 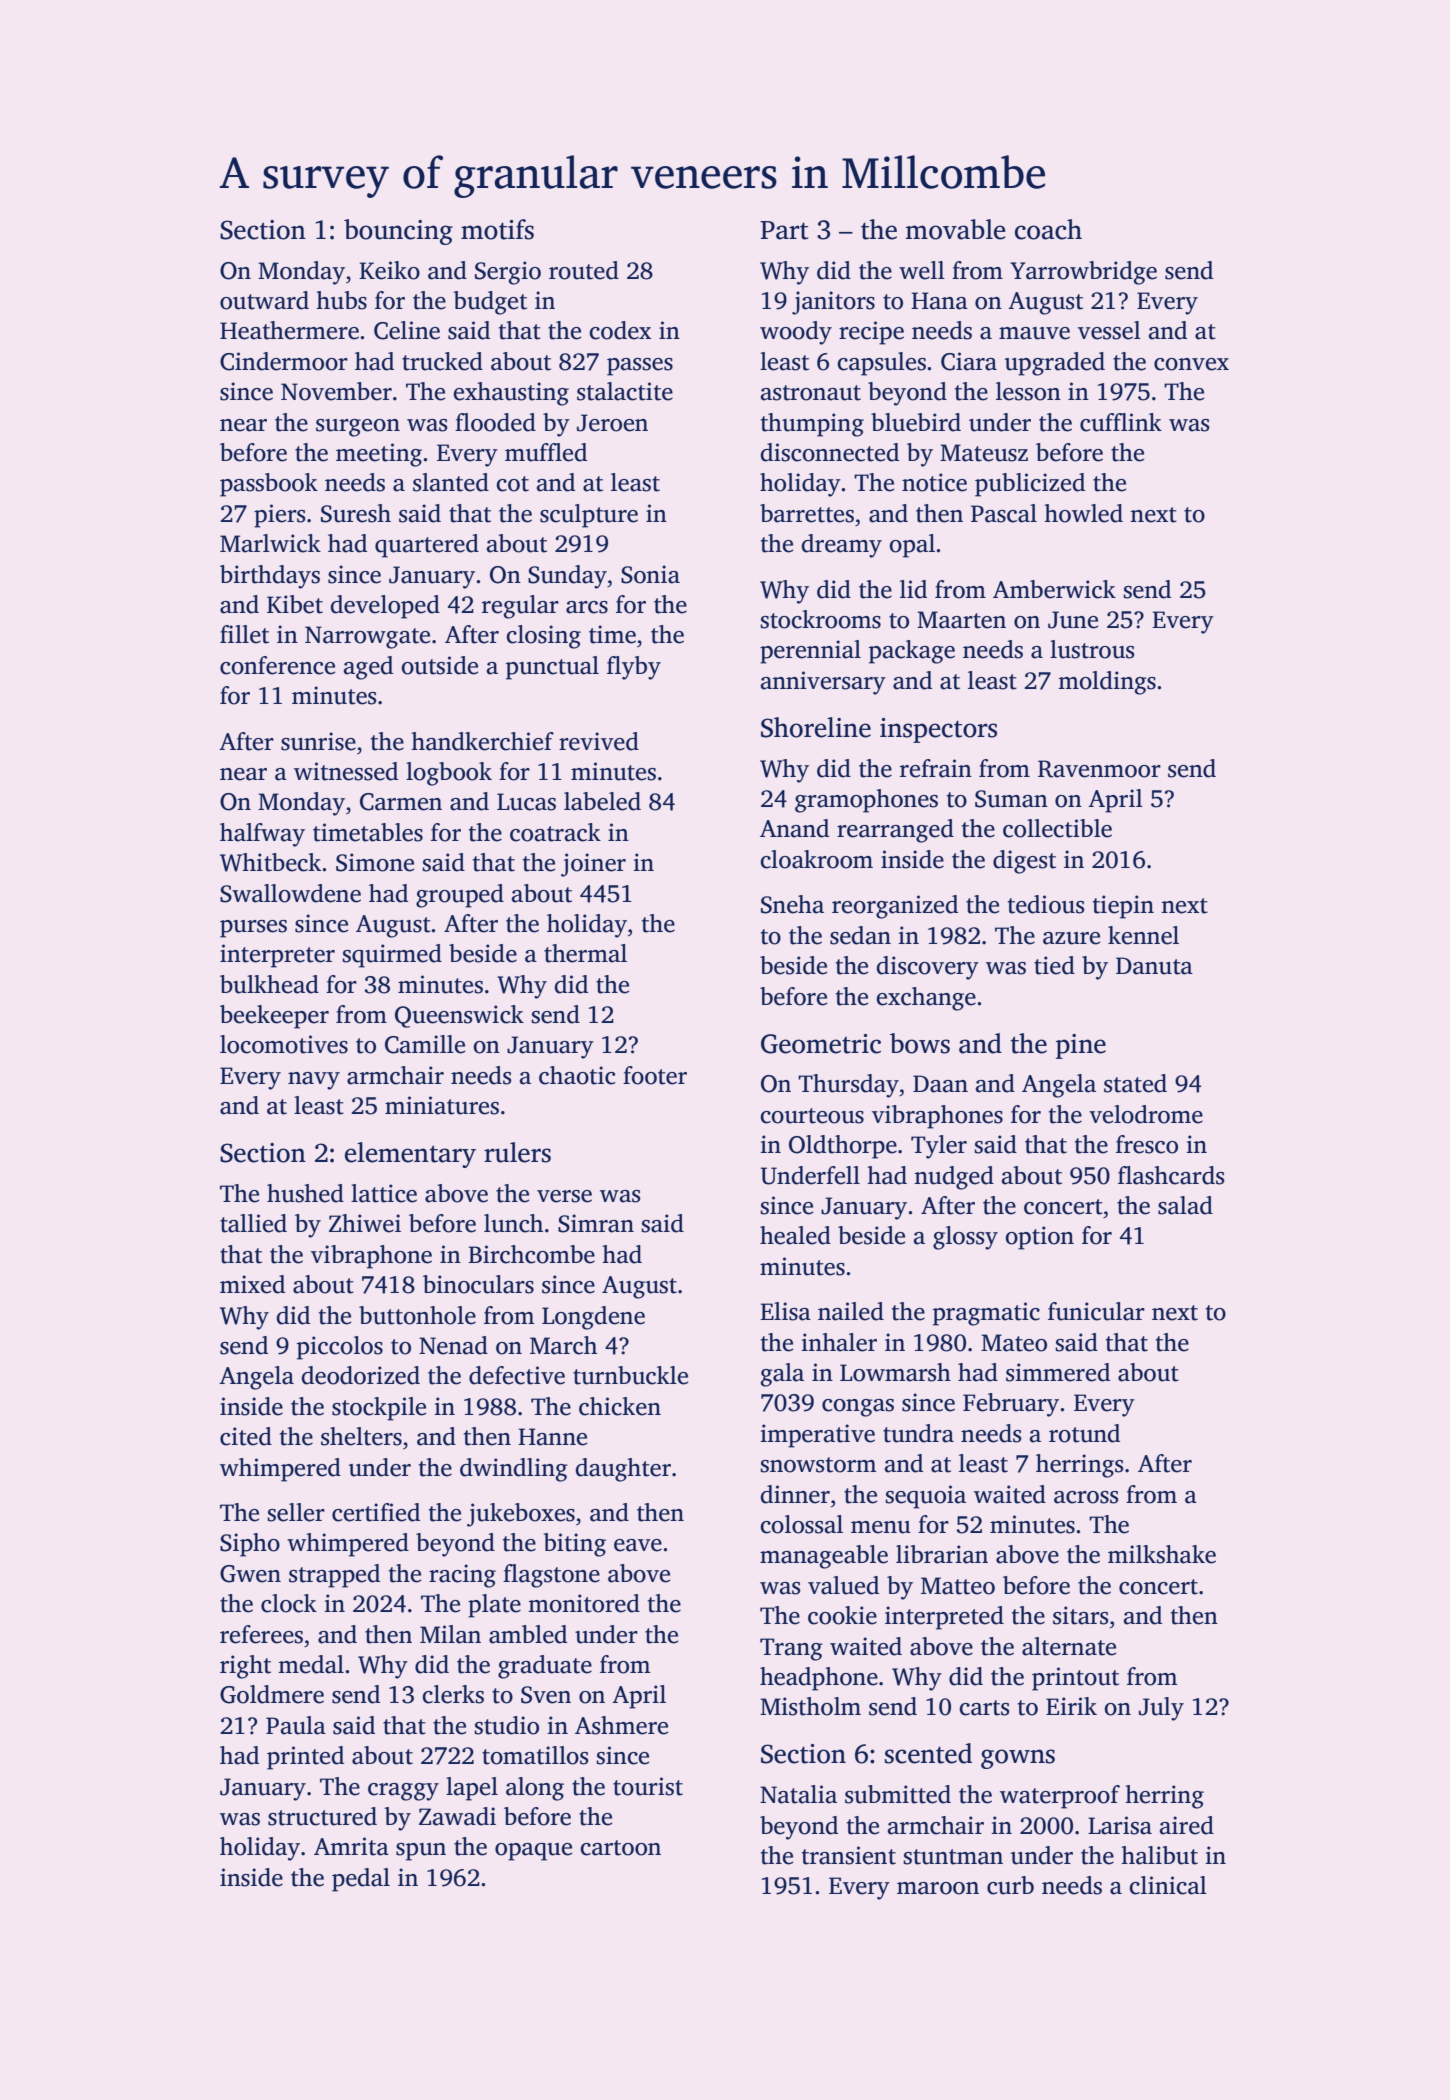 What do you see at coordinates (942, 1554) in the image?
I see `librarian` at bounding box center [942, 1554].
